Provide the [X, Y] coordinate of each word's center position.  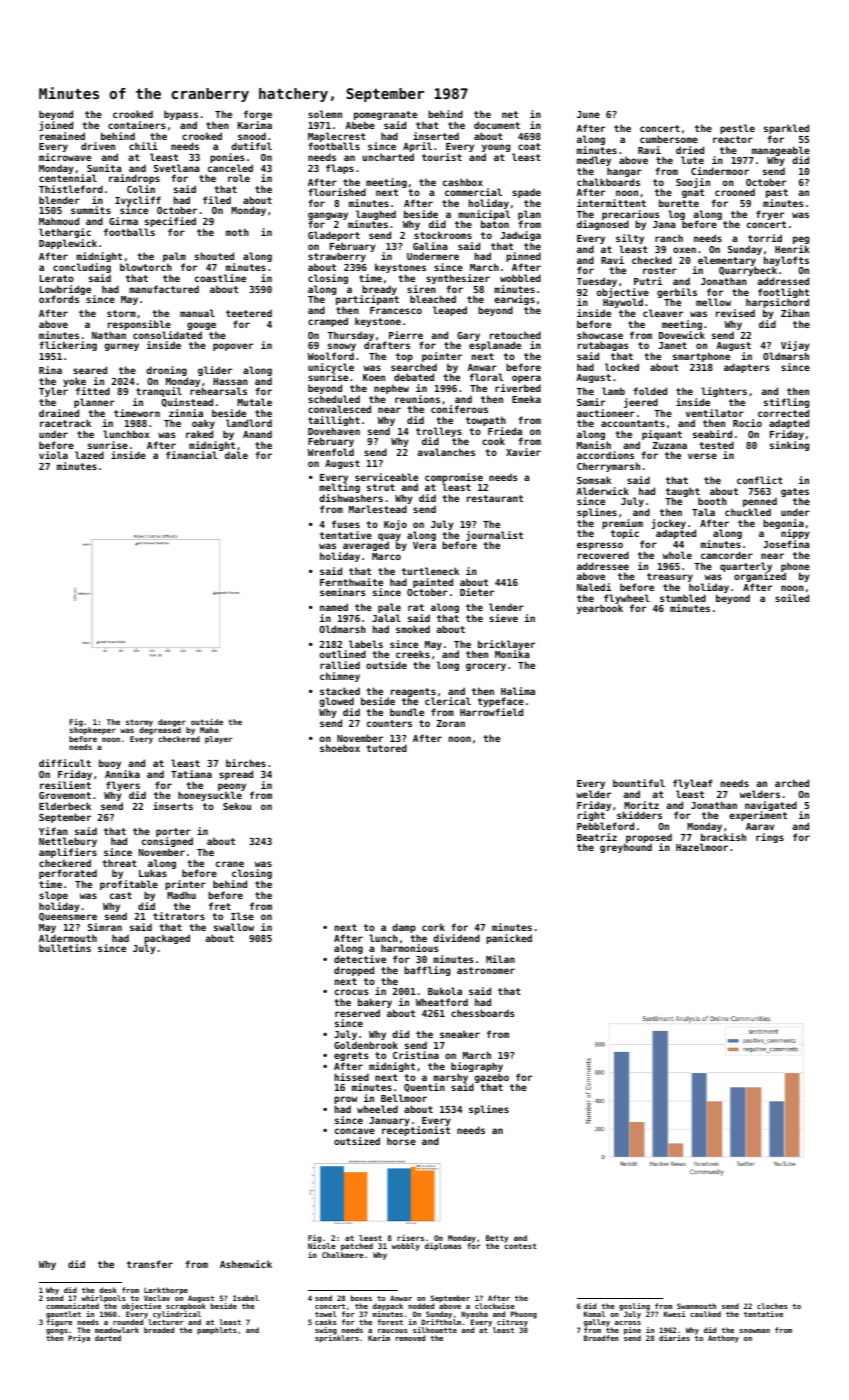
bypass [181, 115]
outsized [357, 1141]
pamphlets [217, 1331]
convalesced [339, 409]
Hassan [230, 381]
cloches [772, 1306]
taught [683, 492]
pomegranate [385, 115]
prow [345, 1100]
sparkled [786, 129]
